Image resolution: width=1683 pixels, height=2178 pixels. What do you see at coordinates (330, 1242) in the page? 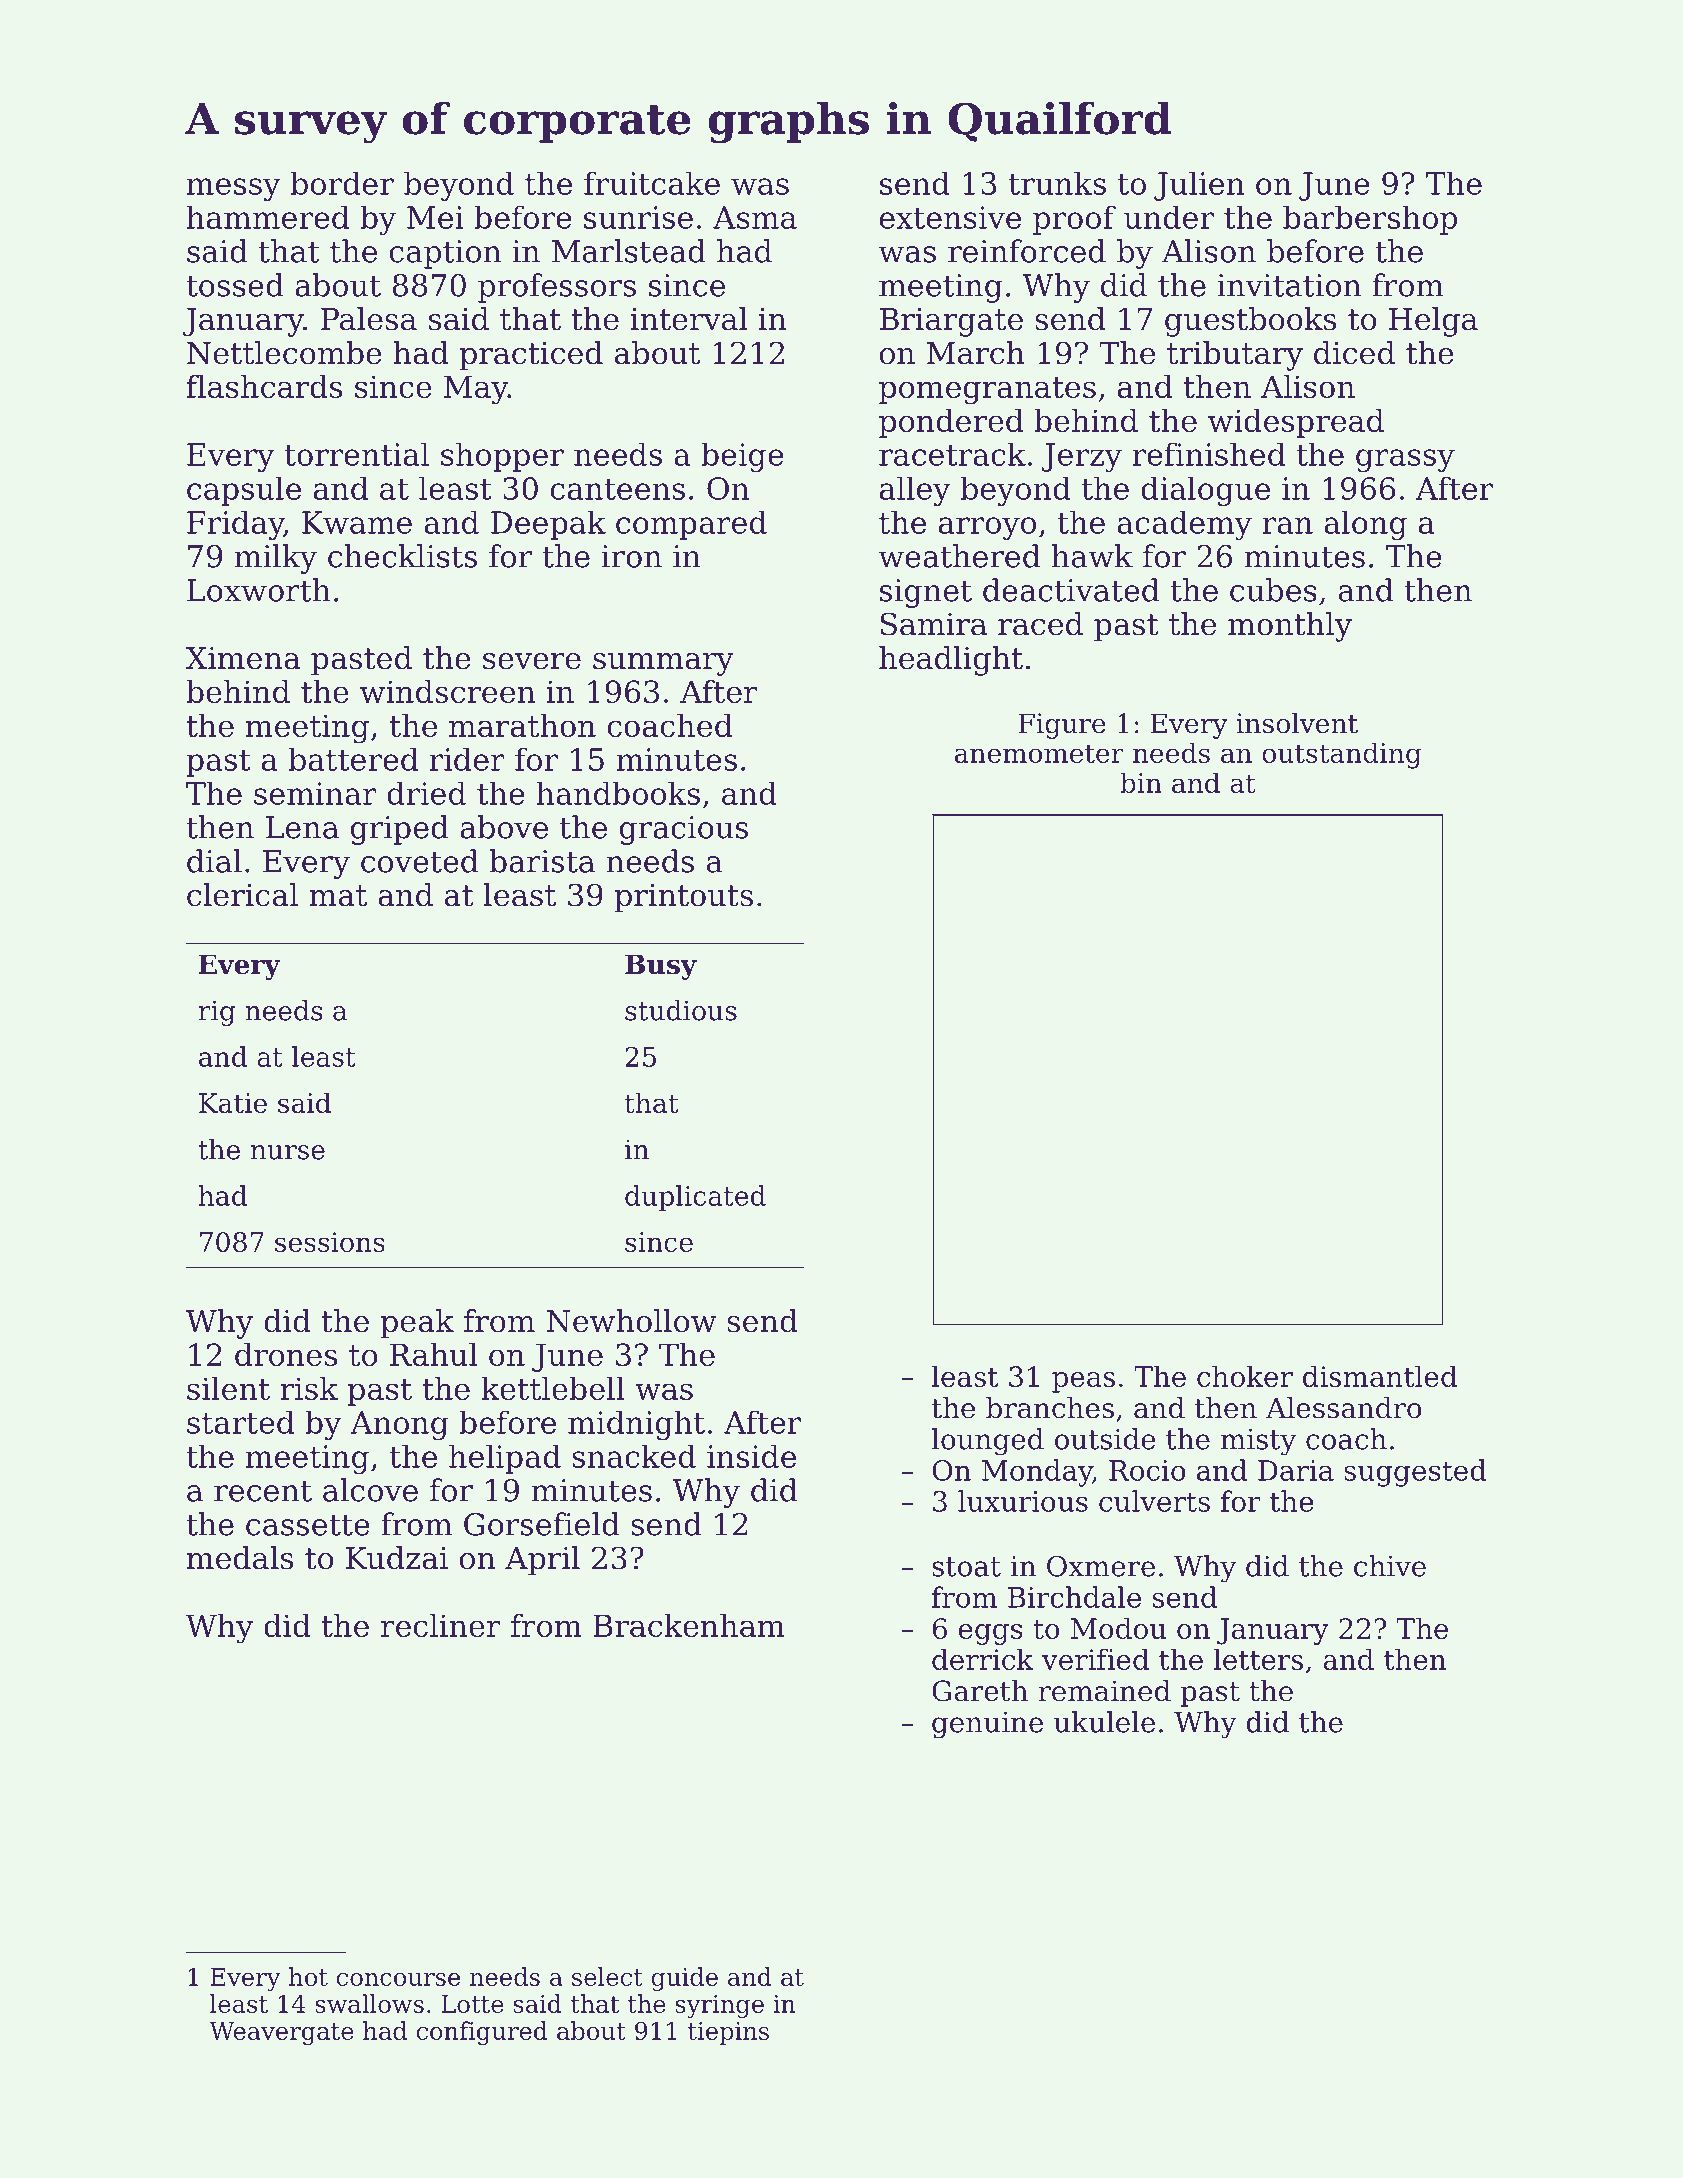
I see `sessions` at bounding box center [330, 1242].
